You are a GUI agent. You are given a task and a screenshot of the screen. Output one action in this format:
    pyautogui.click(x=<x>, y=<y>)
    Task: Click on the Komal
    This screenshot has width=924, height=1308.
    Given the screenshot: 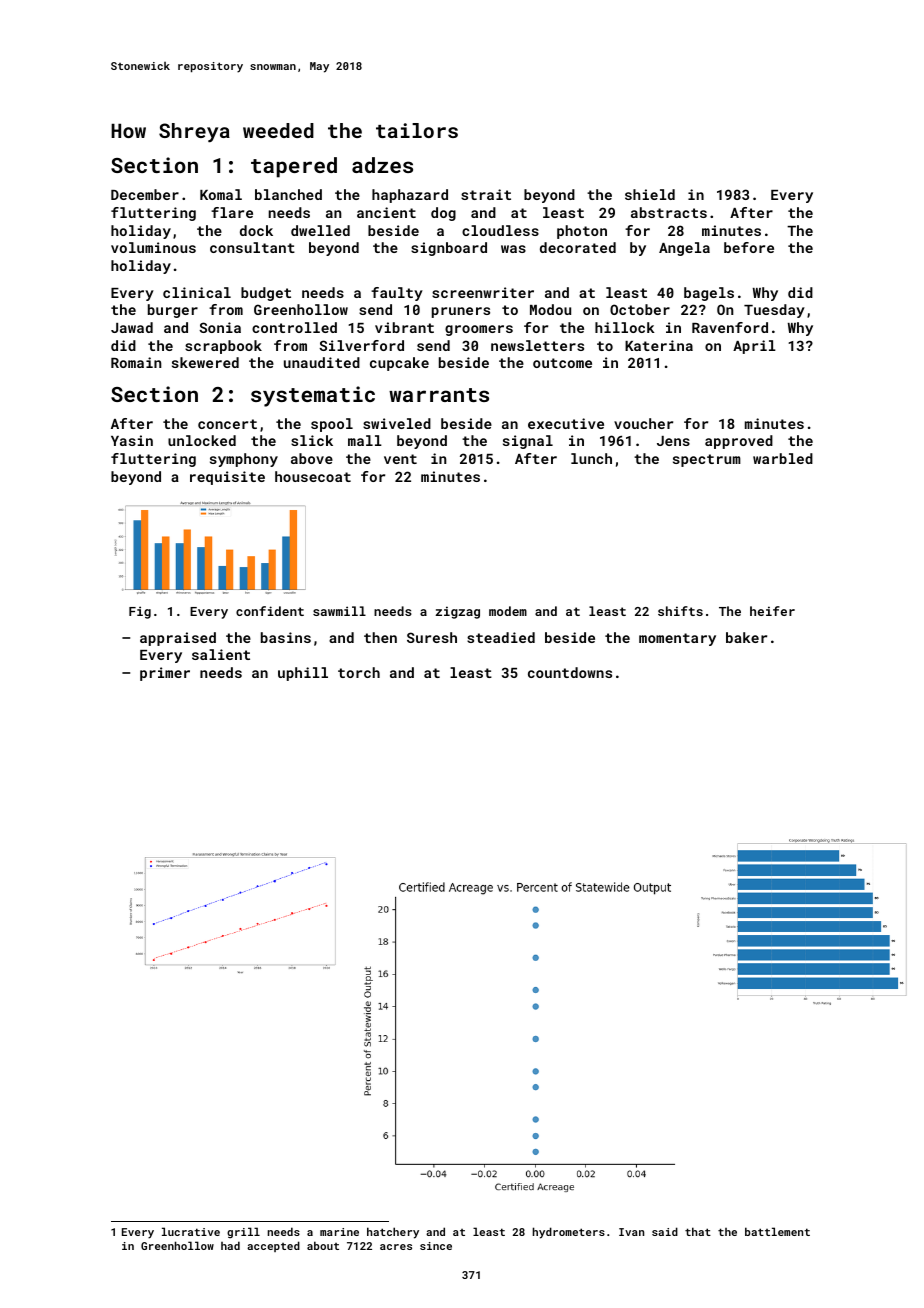 What is the action you would take?
    pyautogui.click(x=221, y=194)
